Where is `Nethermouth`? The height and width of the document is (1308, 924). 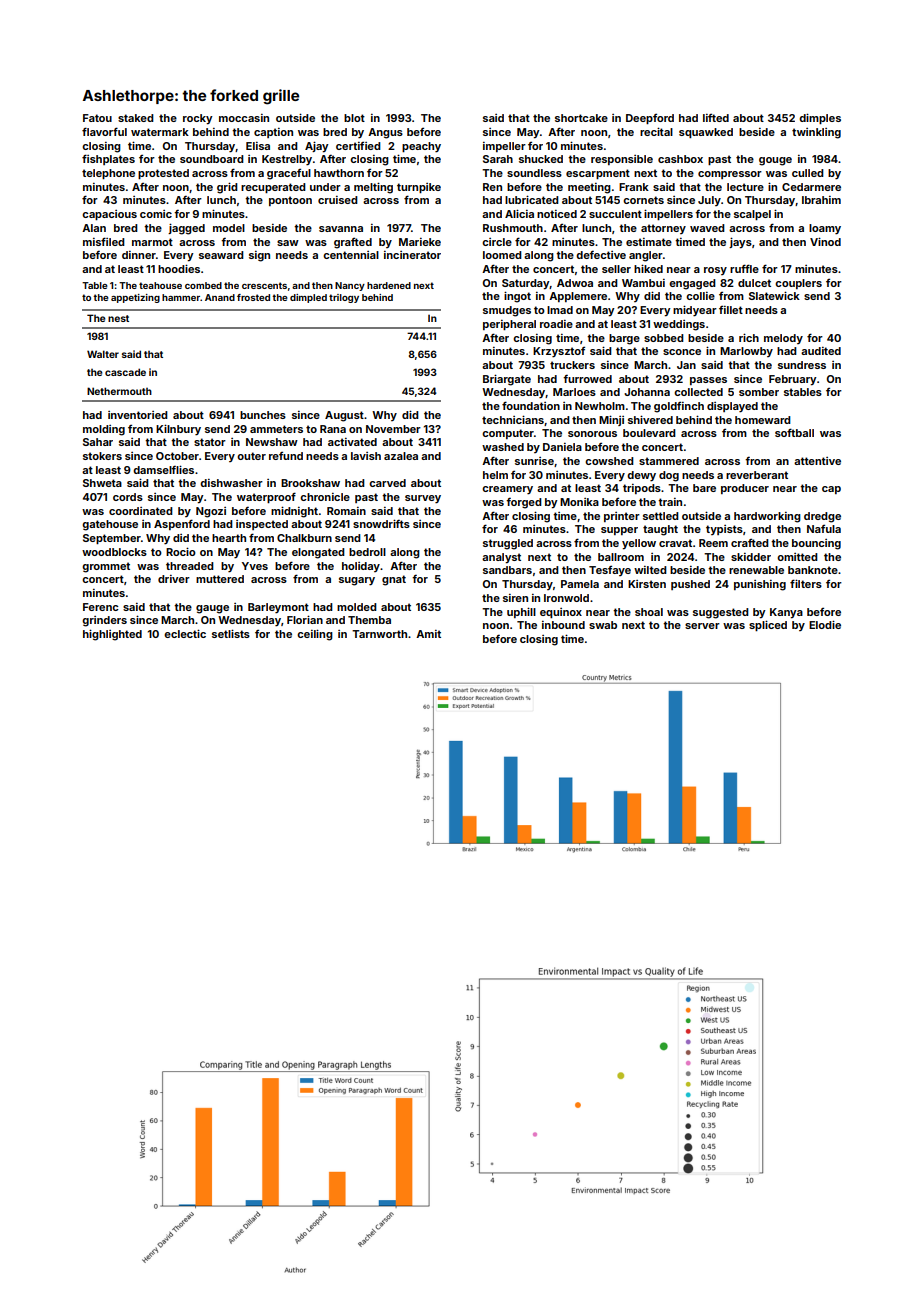 Nethermouth is located at coordinates (119, 391).
